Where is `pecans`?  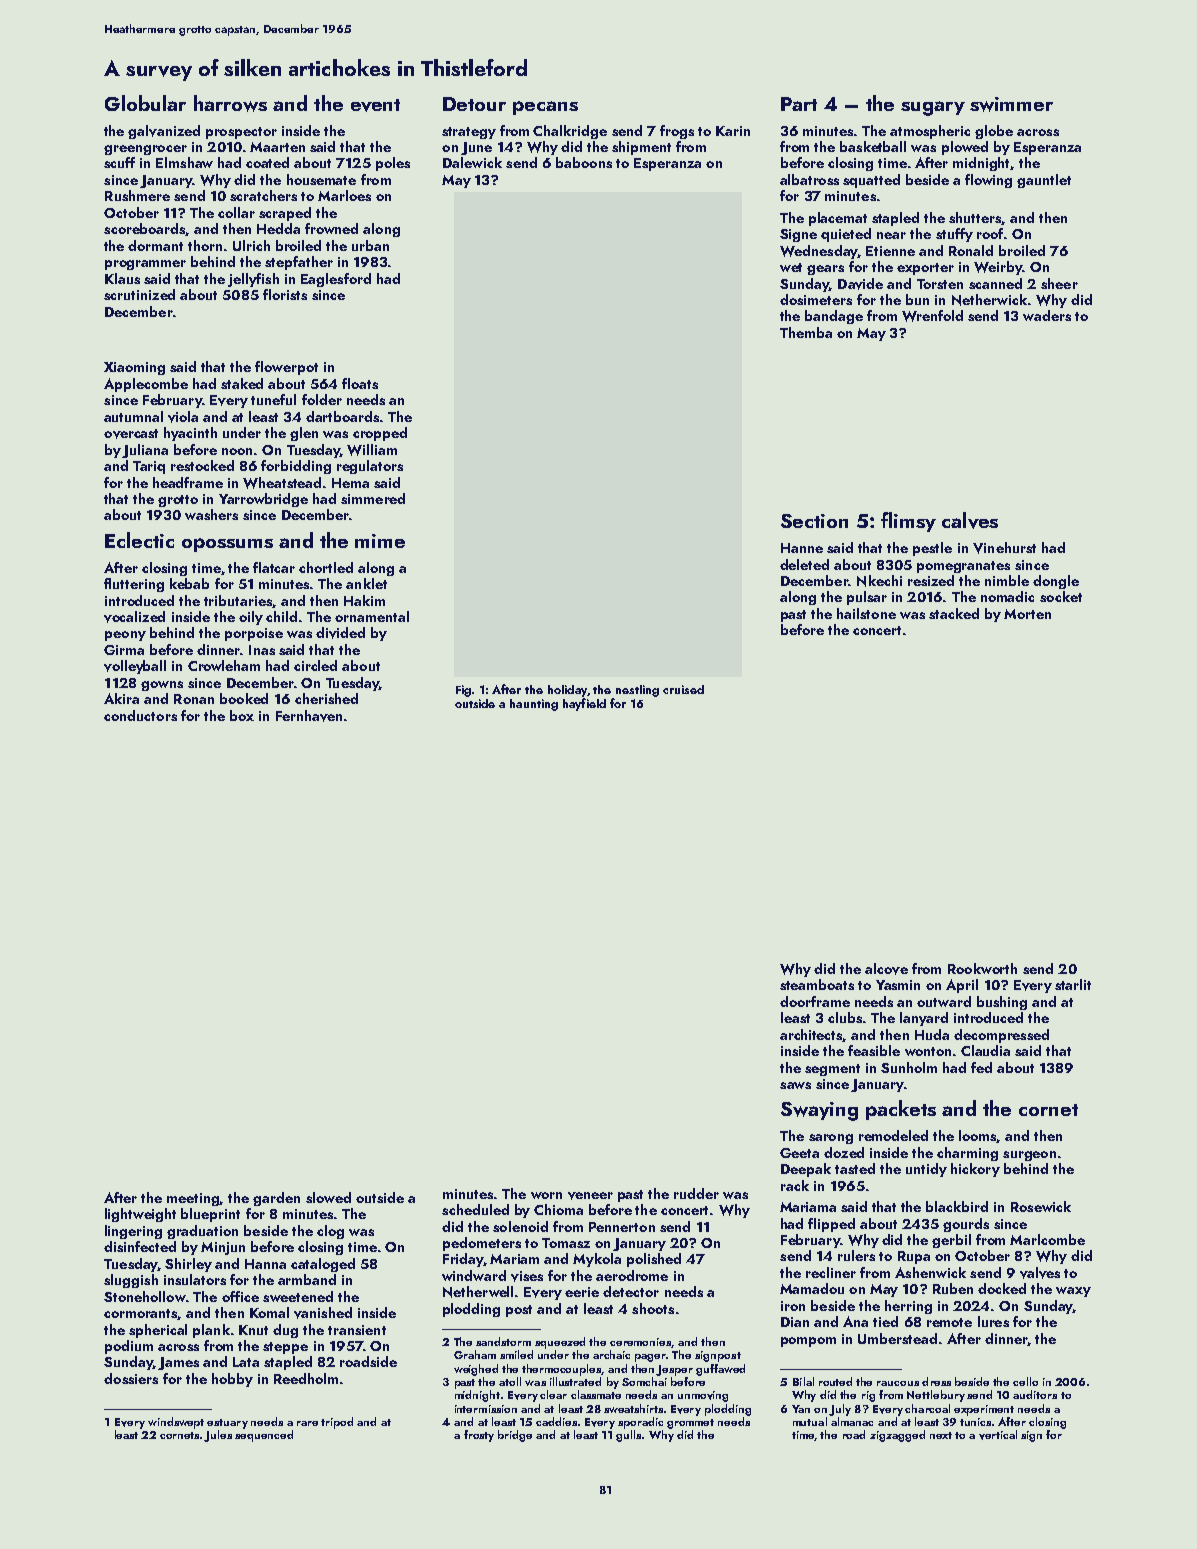
pecans is located at coordinates (545, 108).
